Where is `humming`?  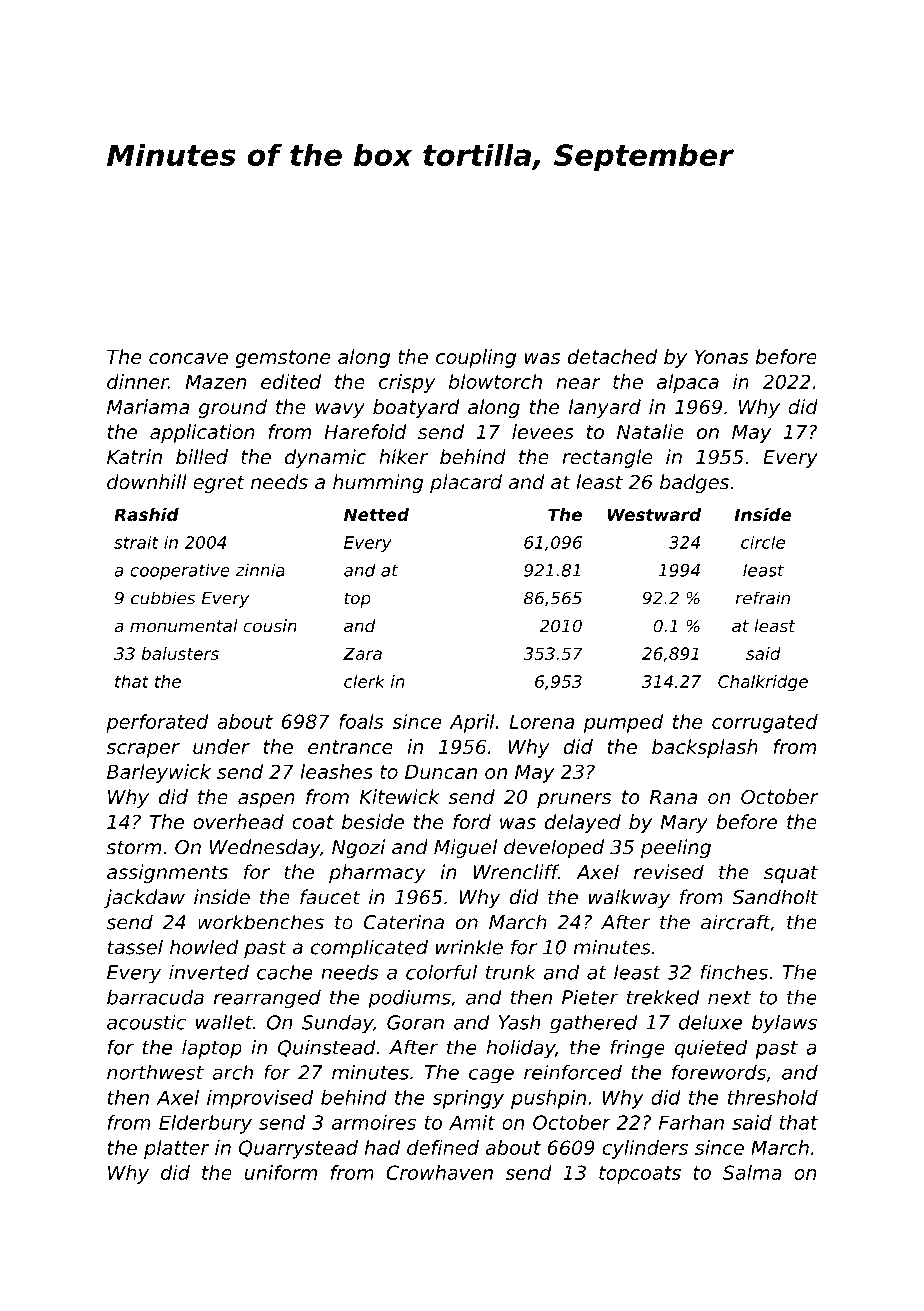
humming is located at coordinates (378, 483).
